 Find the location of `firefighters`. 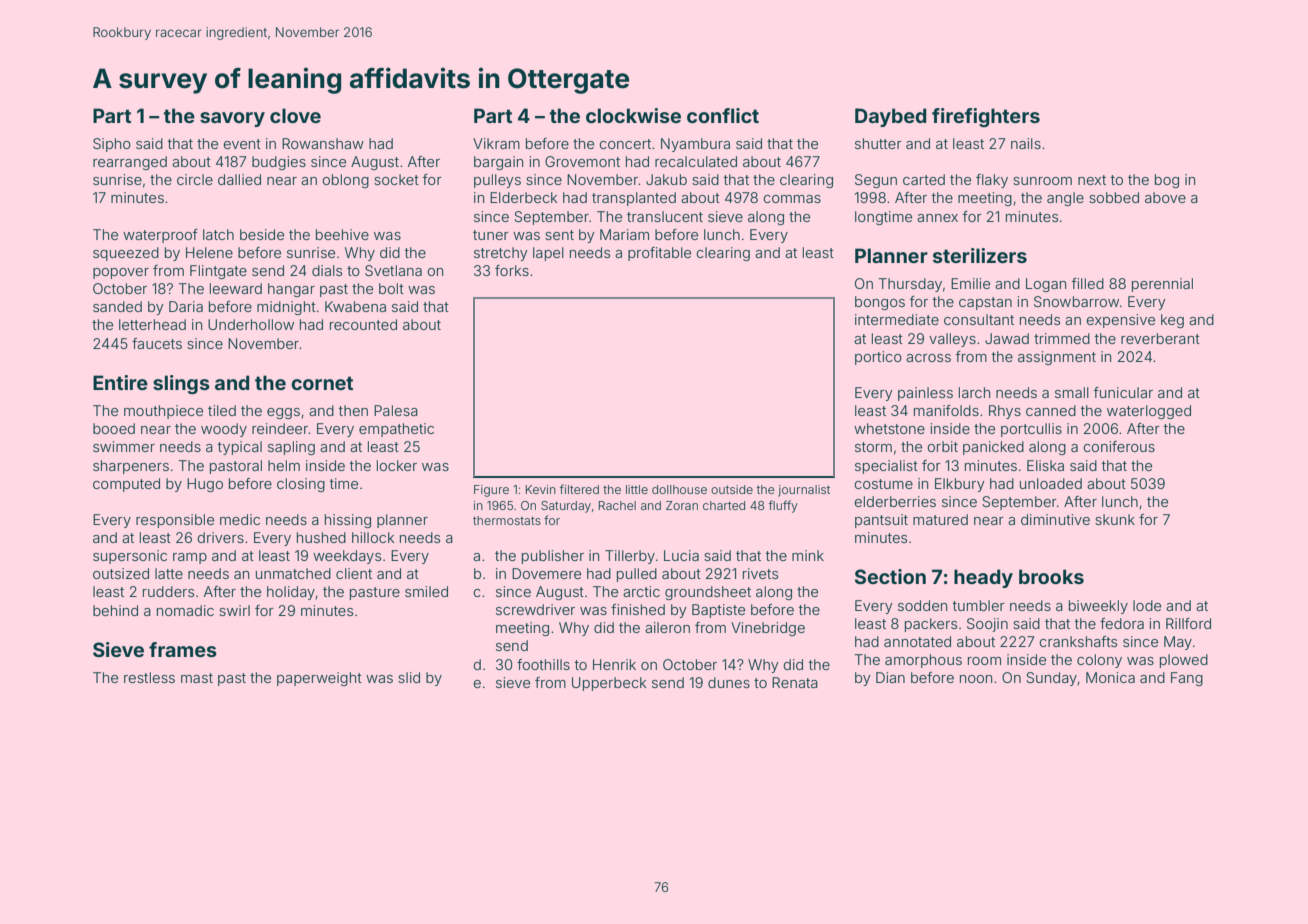

firefighters is located at coordinates (986, 117).
